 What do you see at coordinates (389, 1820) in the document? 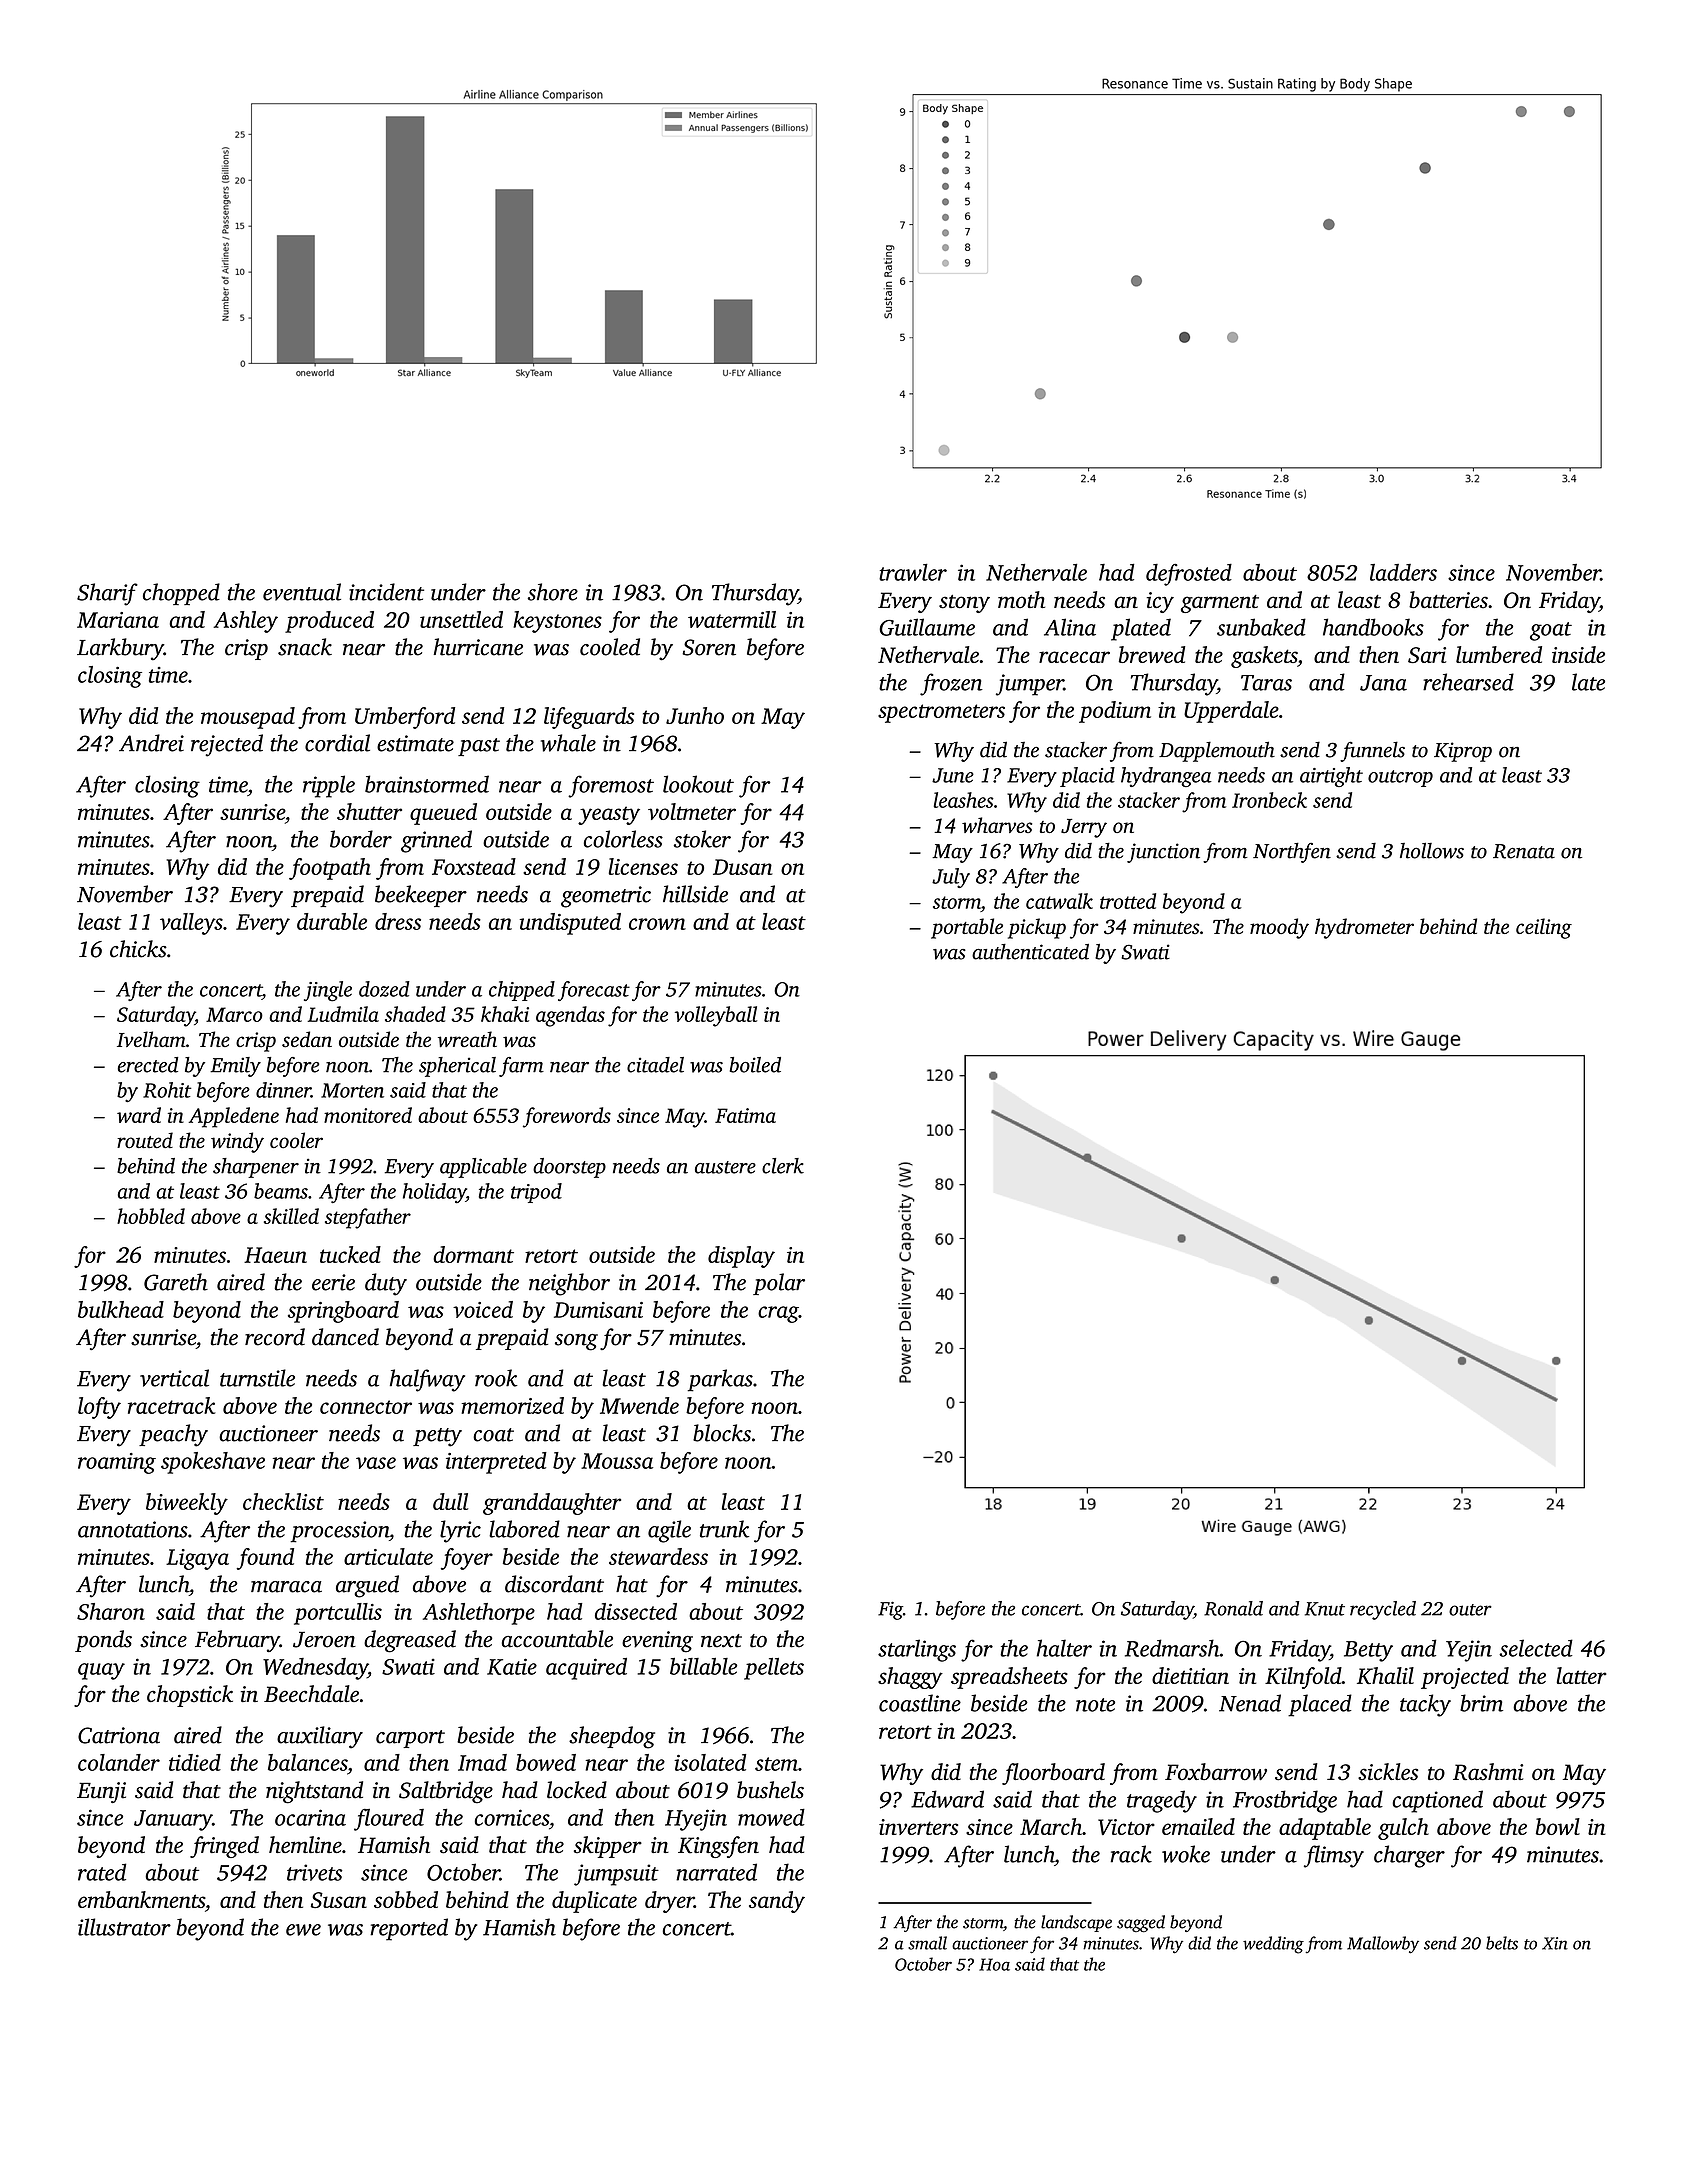
I see `floured` at bounding box center [389, 1820].
